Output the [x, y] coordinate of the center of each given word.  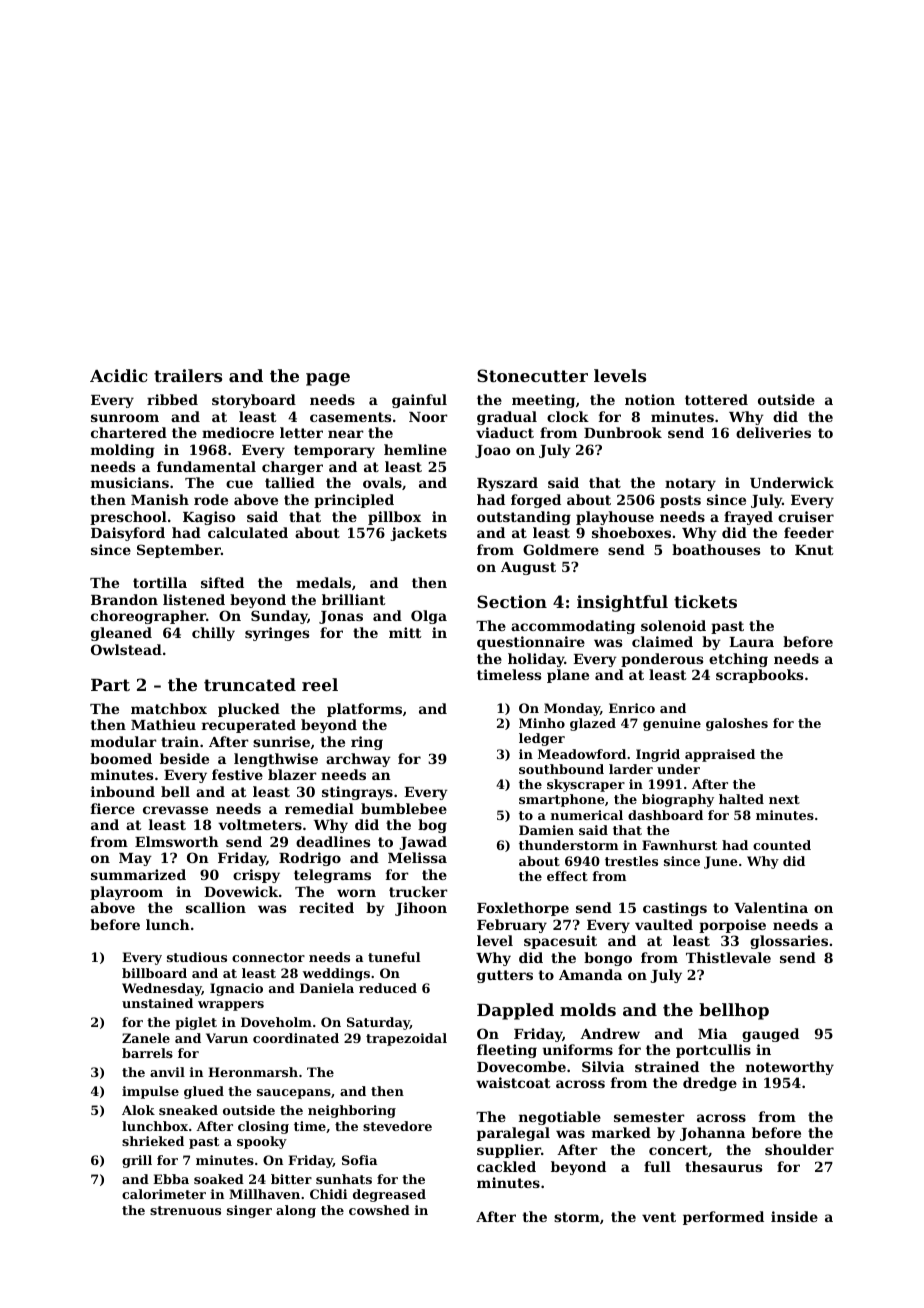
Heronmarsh [253, 1072]
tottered [716, 399]
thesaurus [723, 1166]
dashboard [665, 815]
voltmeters [260, 824]
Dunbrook [623, 432]
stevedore [397, 1126]
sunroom [125, 418]
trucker [418, 891]
